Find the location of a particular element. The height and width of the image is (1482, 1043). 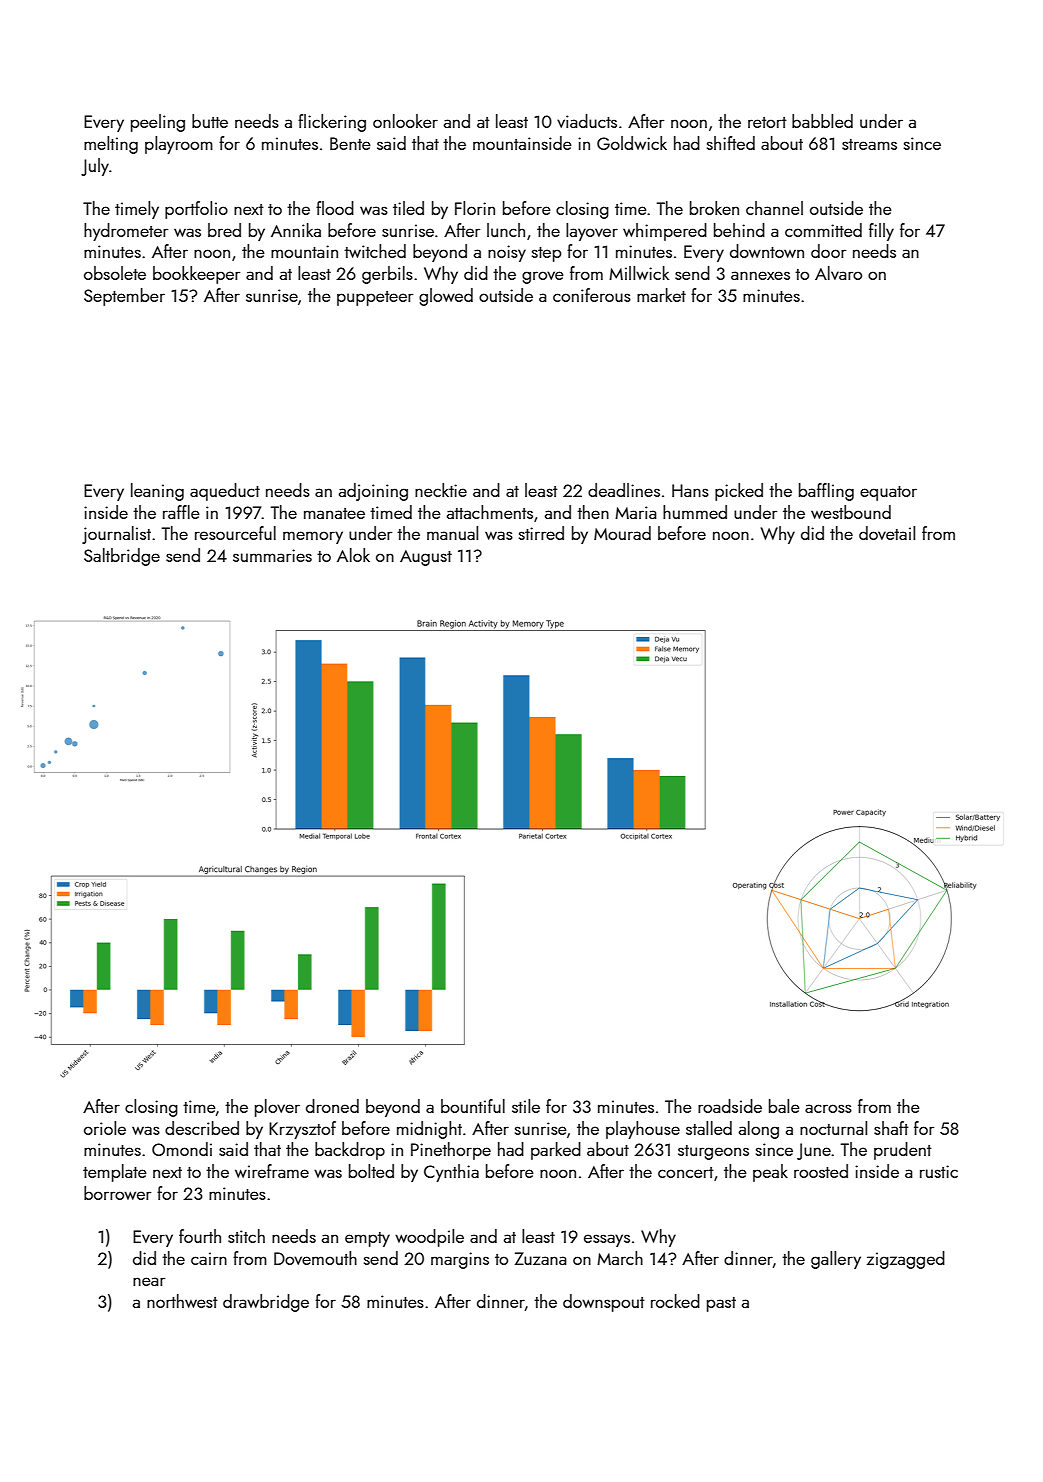

coniferous is located at coordinates (592, 295).
